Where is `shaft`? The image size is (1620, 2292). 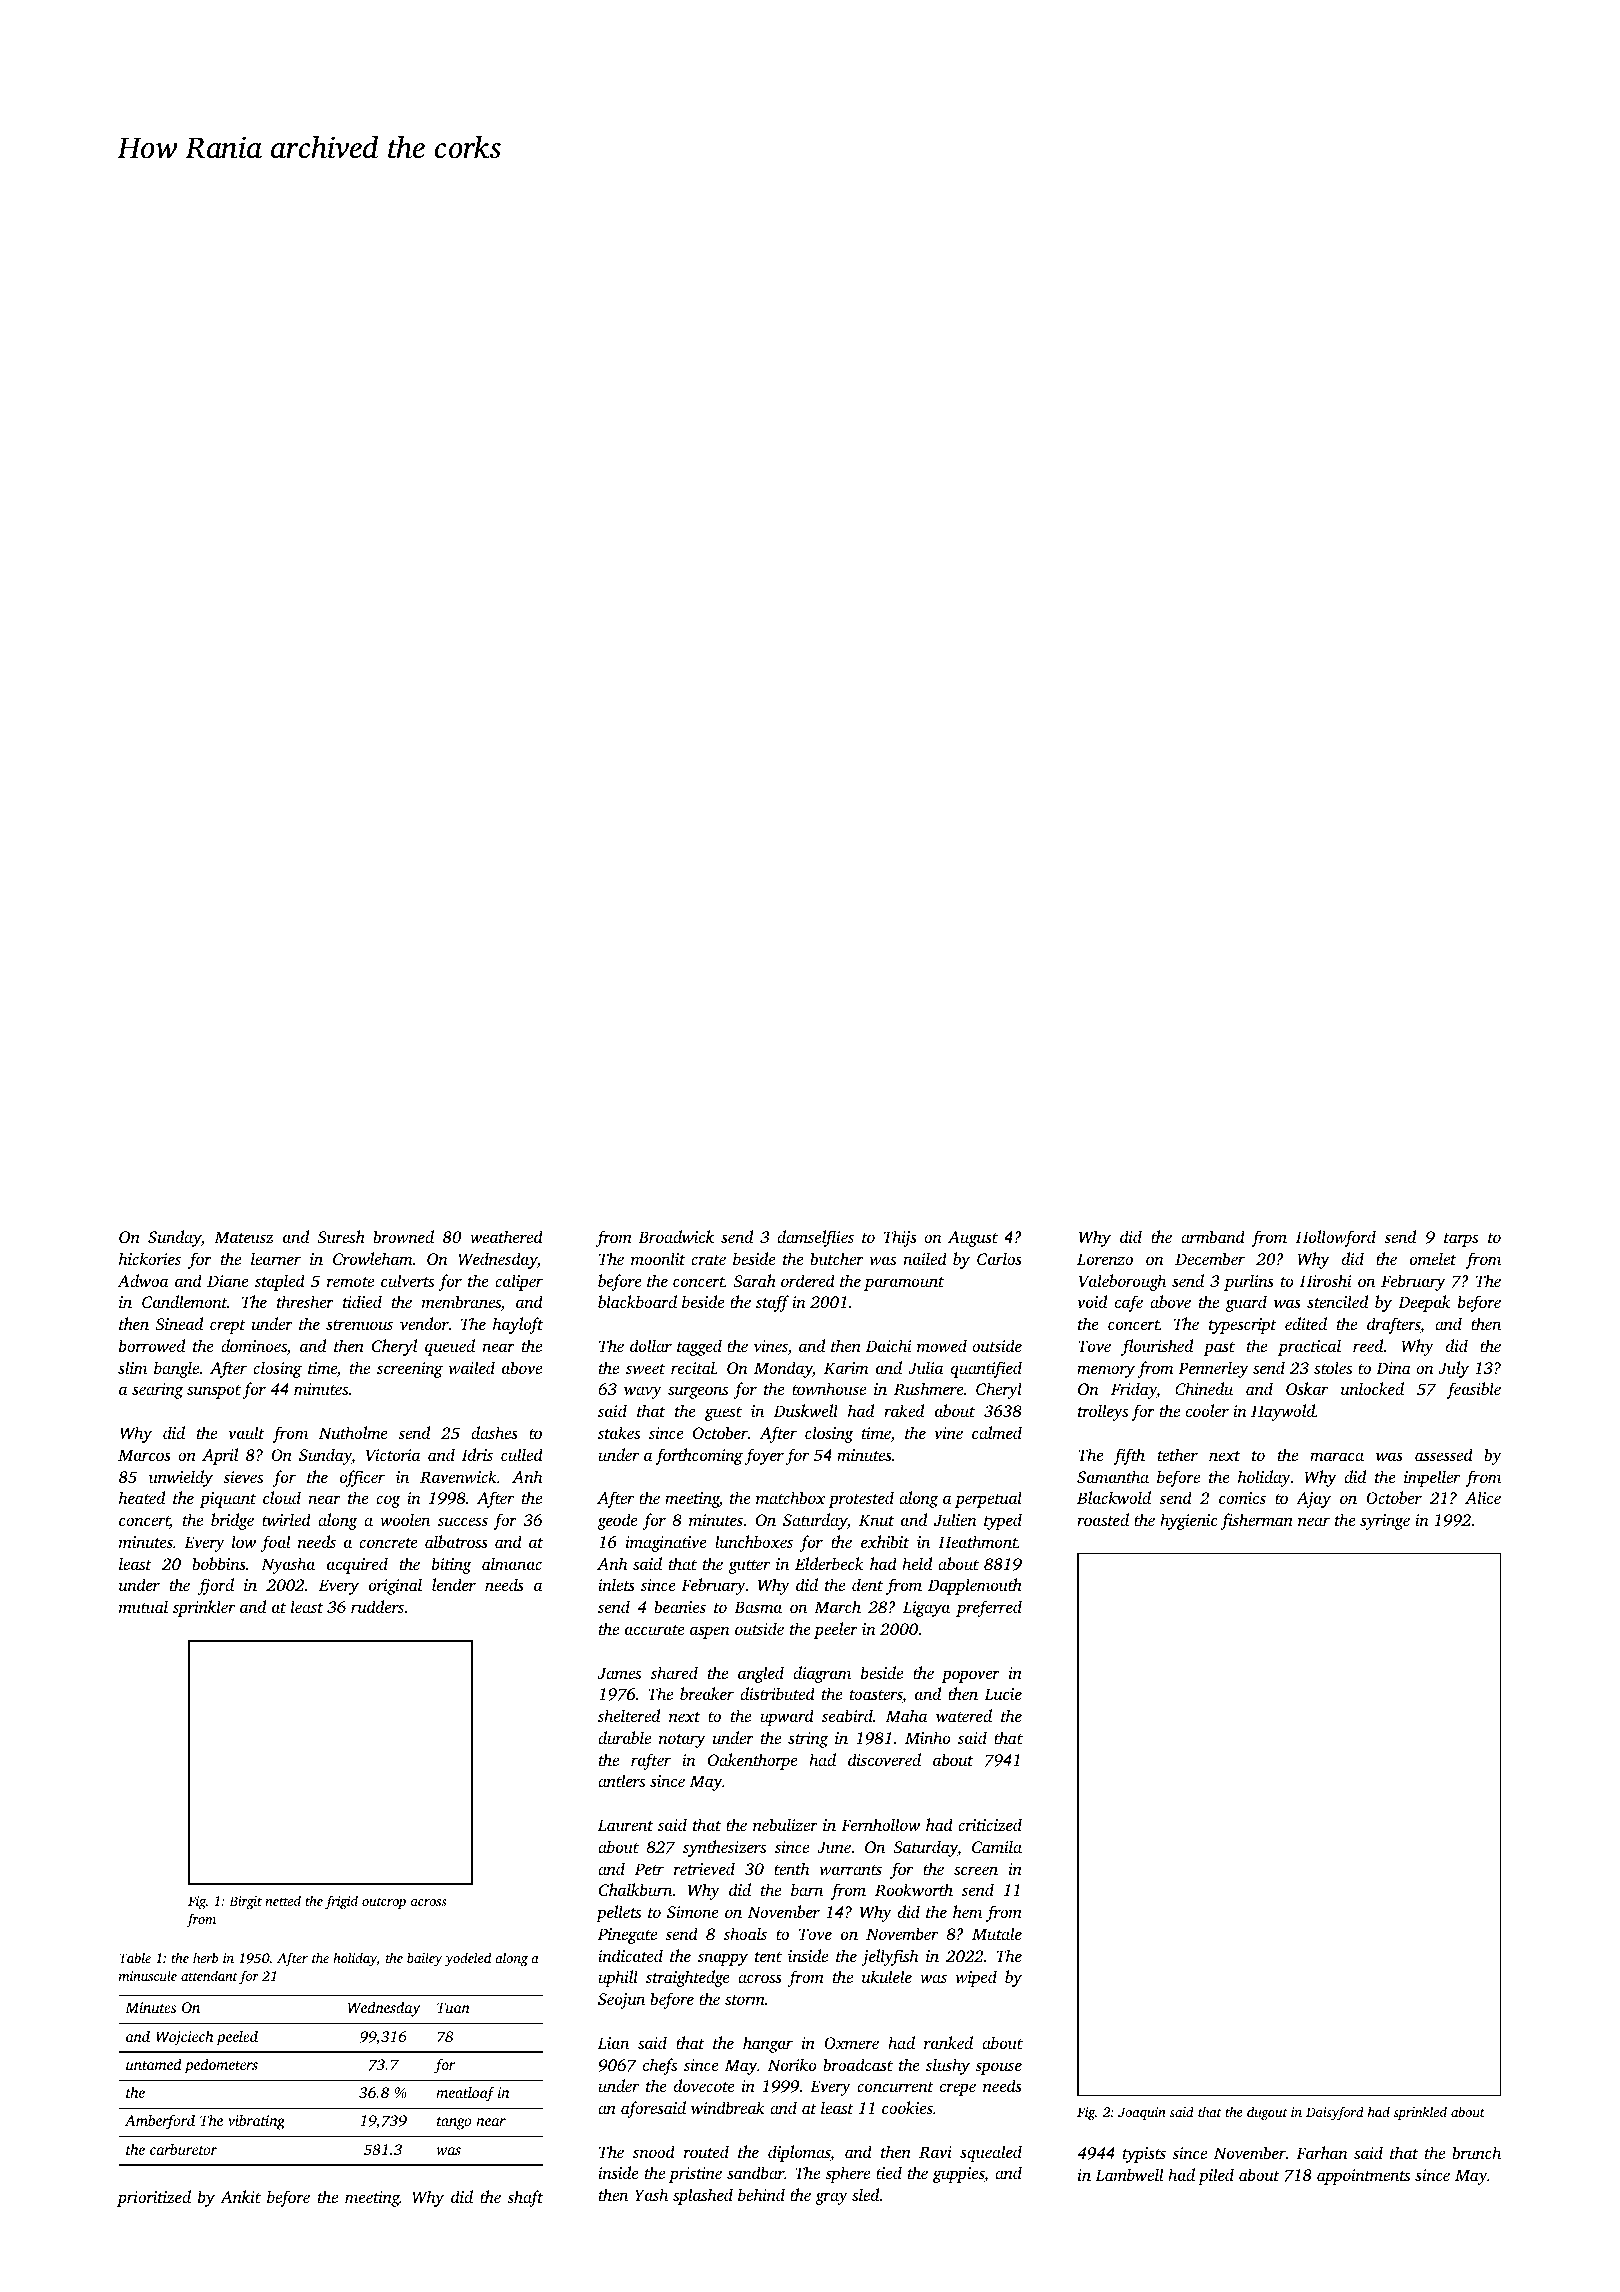
shaft is located at coordinates (525, 2198).
